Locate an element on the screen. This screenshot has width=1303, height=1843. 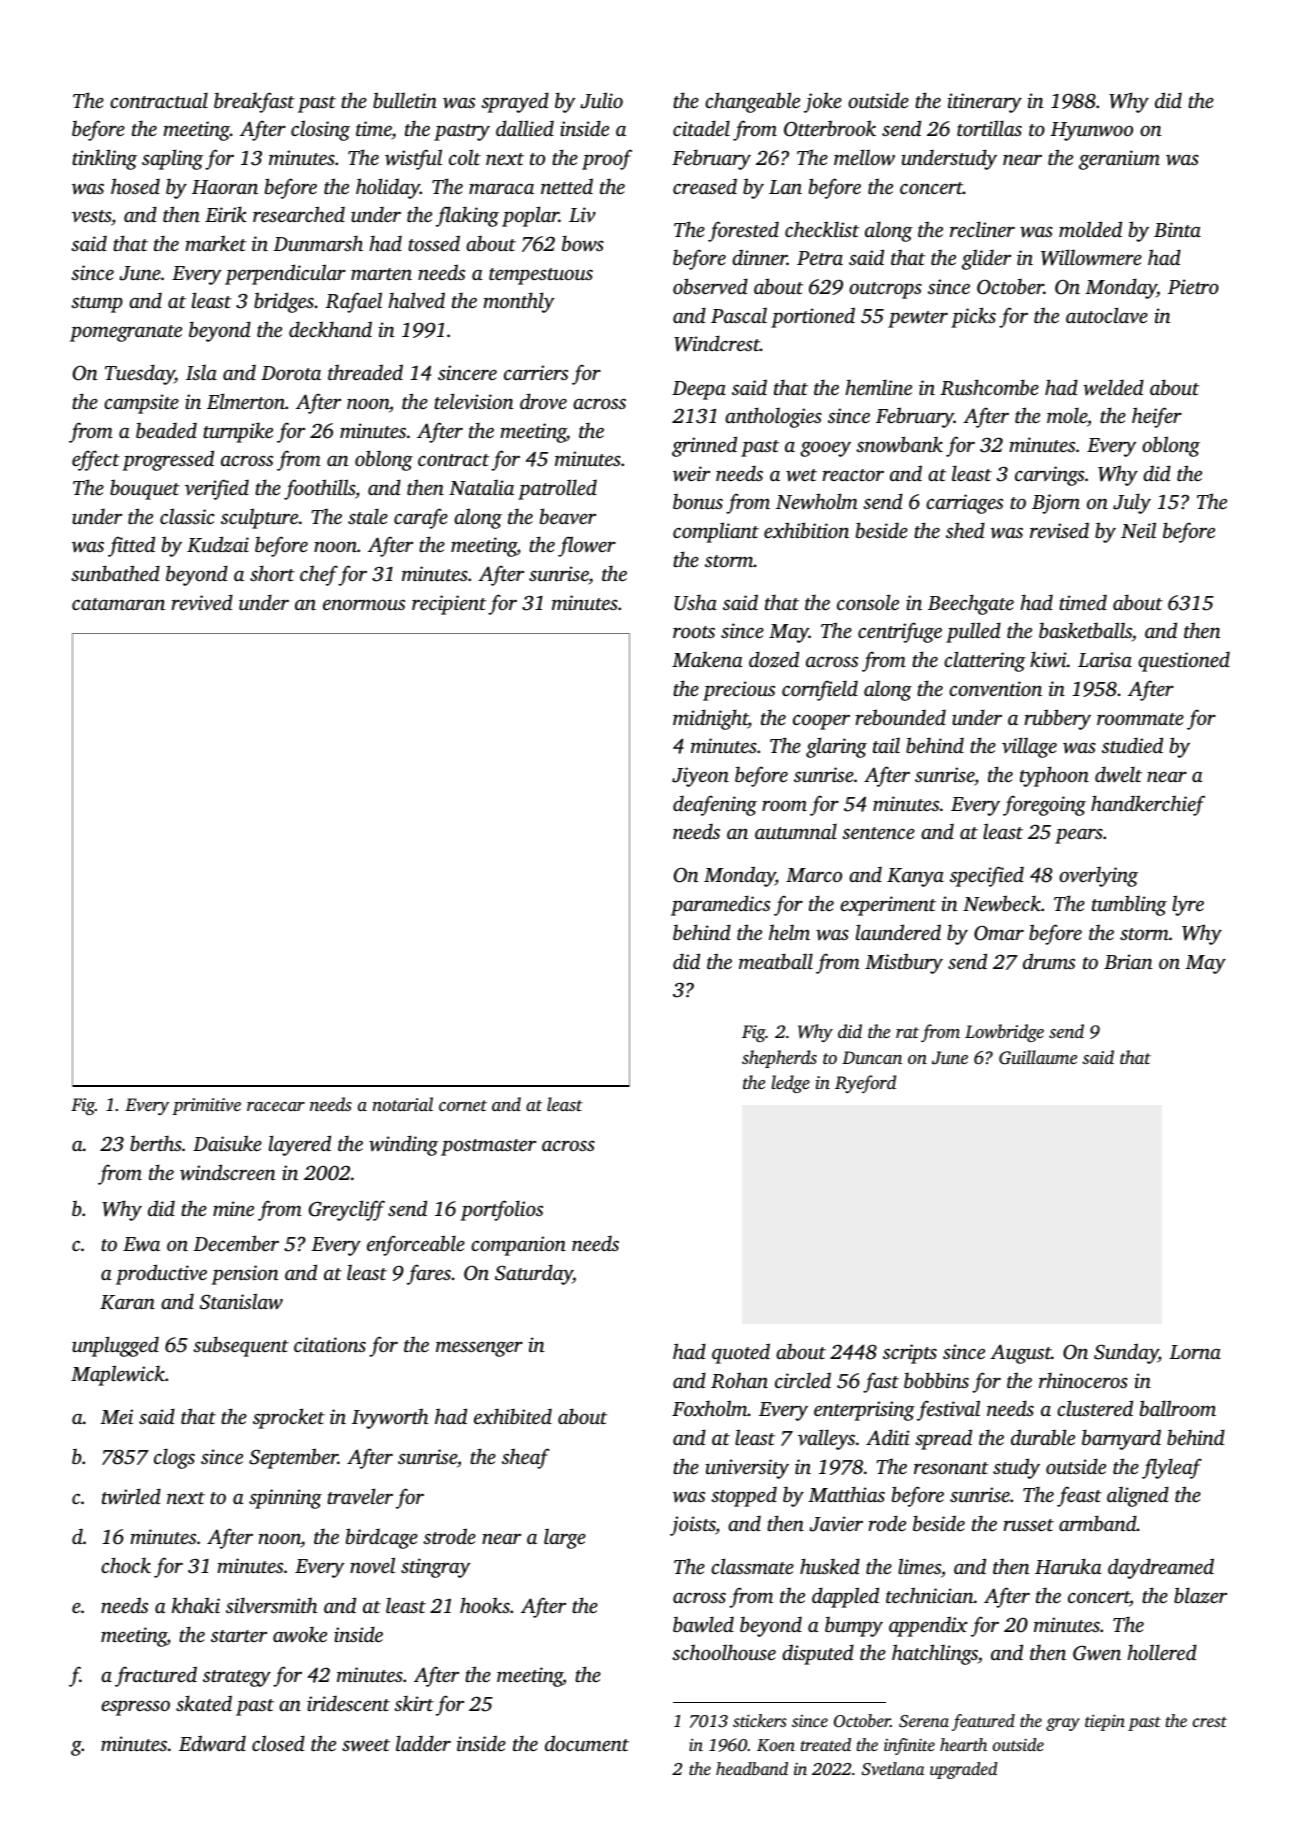
studied is located at coordinates (1132, 745).
